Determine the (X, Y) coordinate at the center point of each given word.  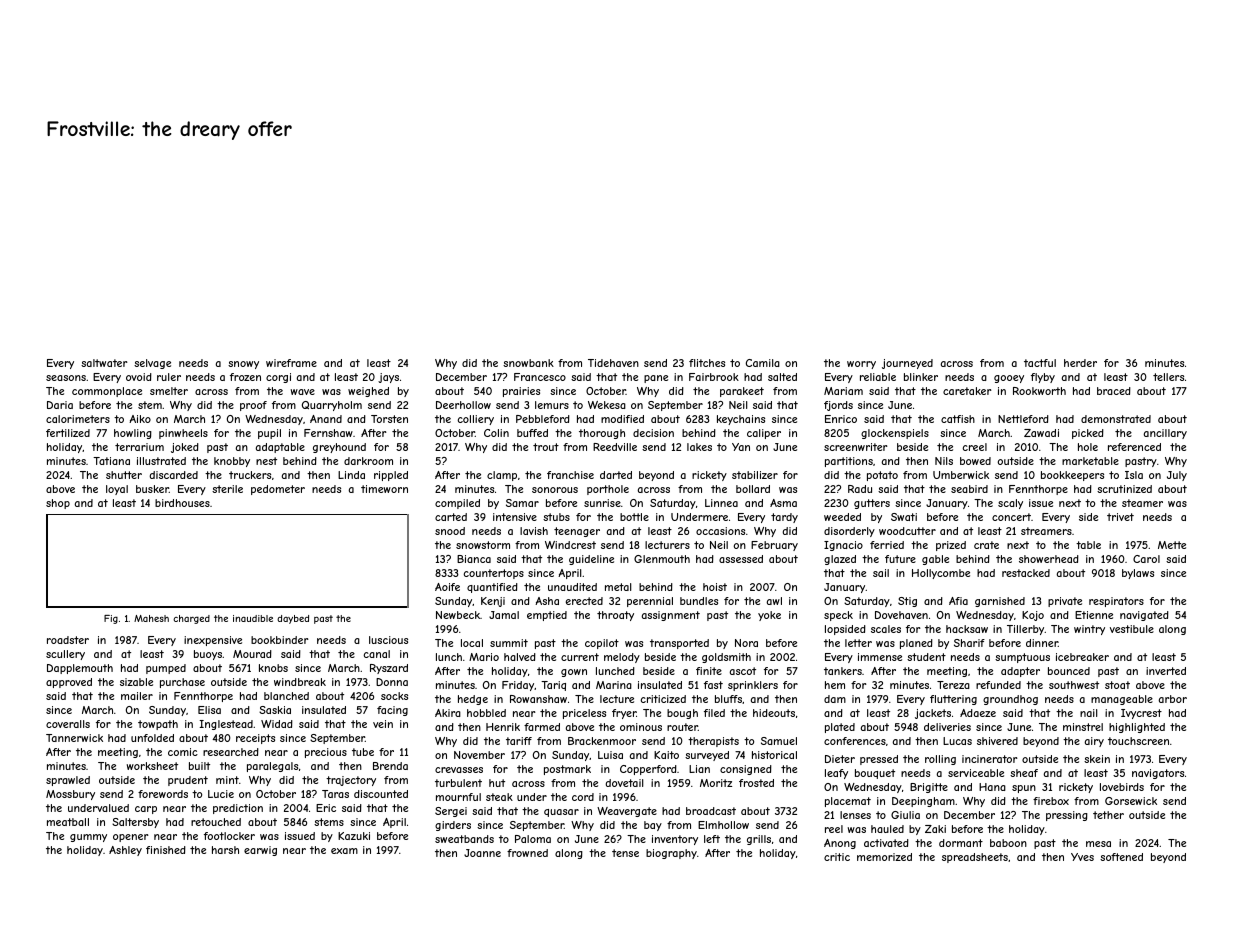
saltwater (104, 363)
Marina (614, 685)
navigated (1144, 616)
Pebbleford (543, 419)
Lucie (221, 794)
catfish (958, 419)
